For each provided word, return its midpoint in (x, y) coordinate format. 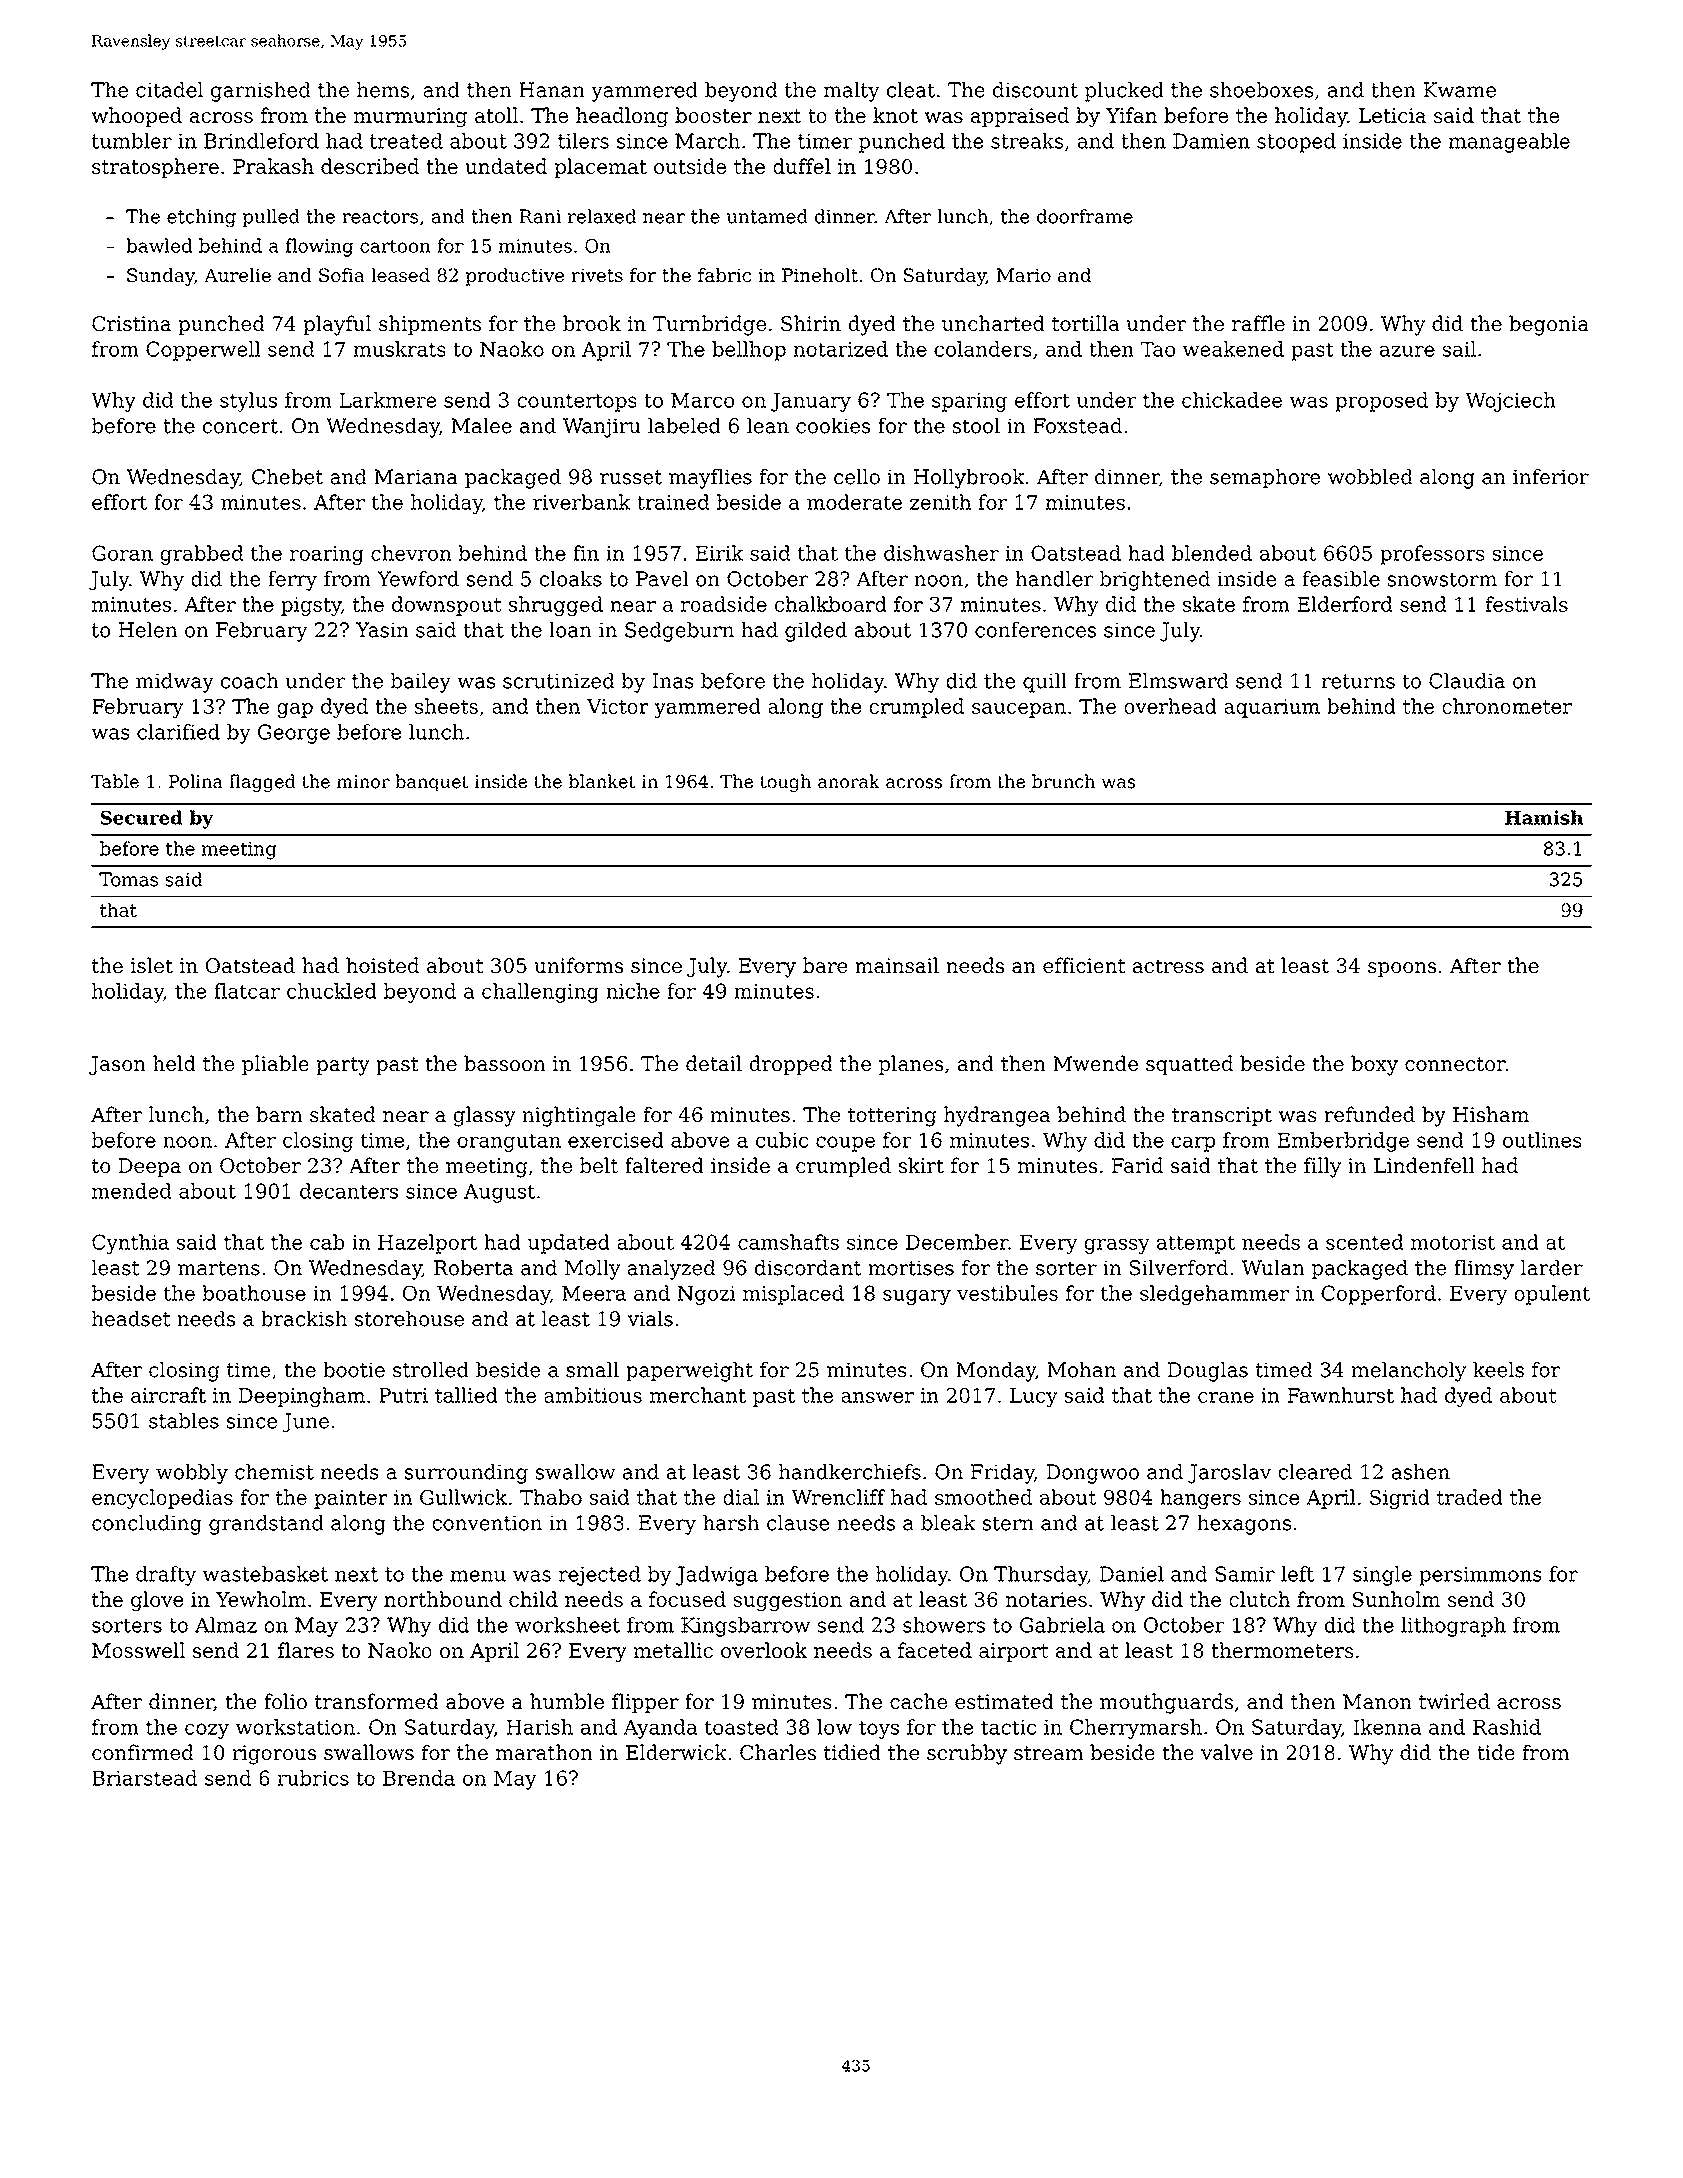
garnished (261, 92)
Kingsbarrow (745, 1627)
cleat (911, 90)
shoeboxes (1261, 90)
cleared (1315, 1472)
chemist (274, 1472)
